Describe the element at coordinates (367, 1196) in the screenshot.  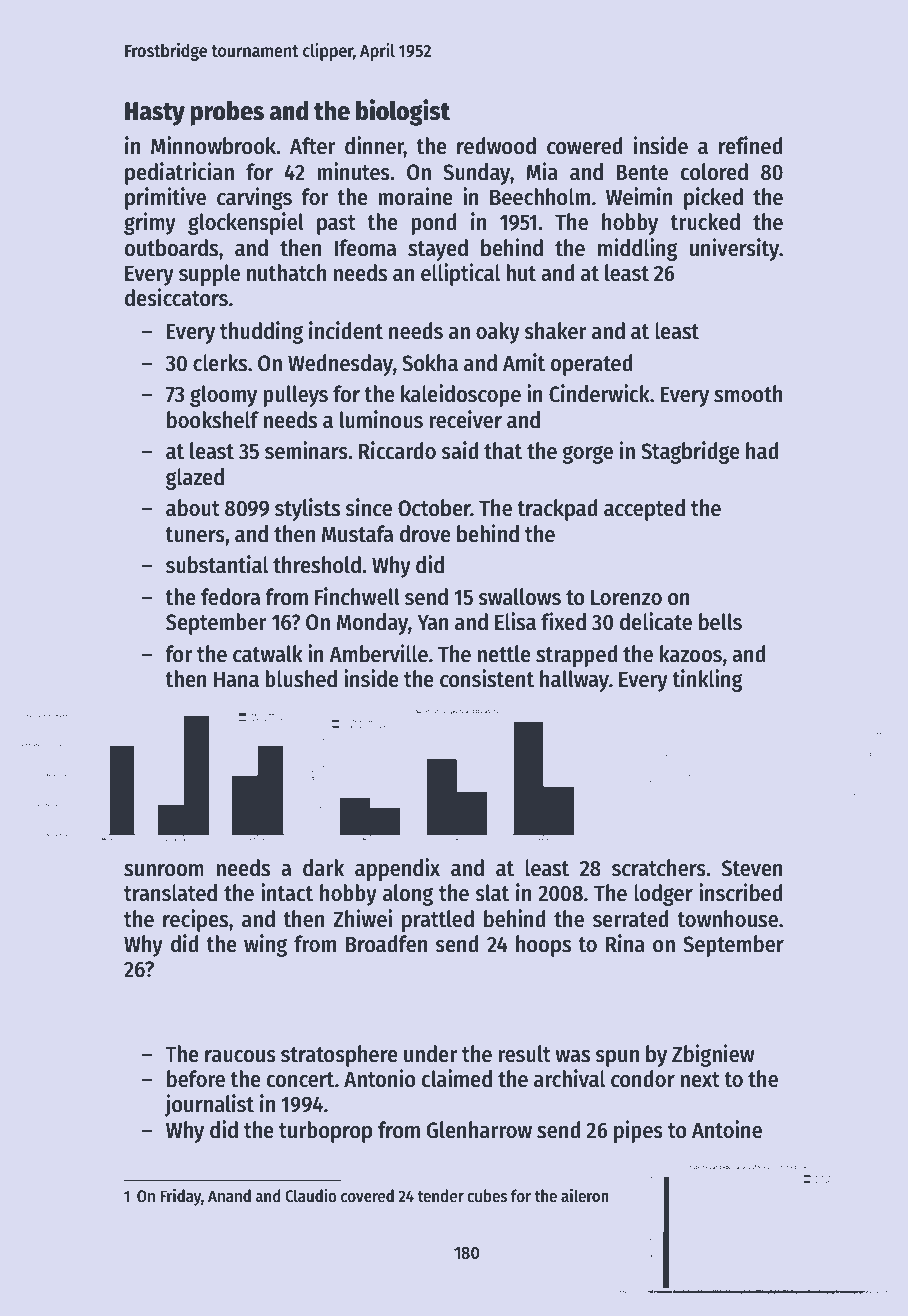
I see `covered` at that location.
